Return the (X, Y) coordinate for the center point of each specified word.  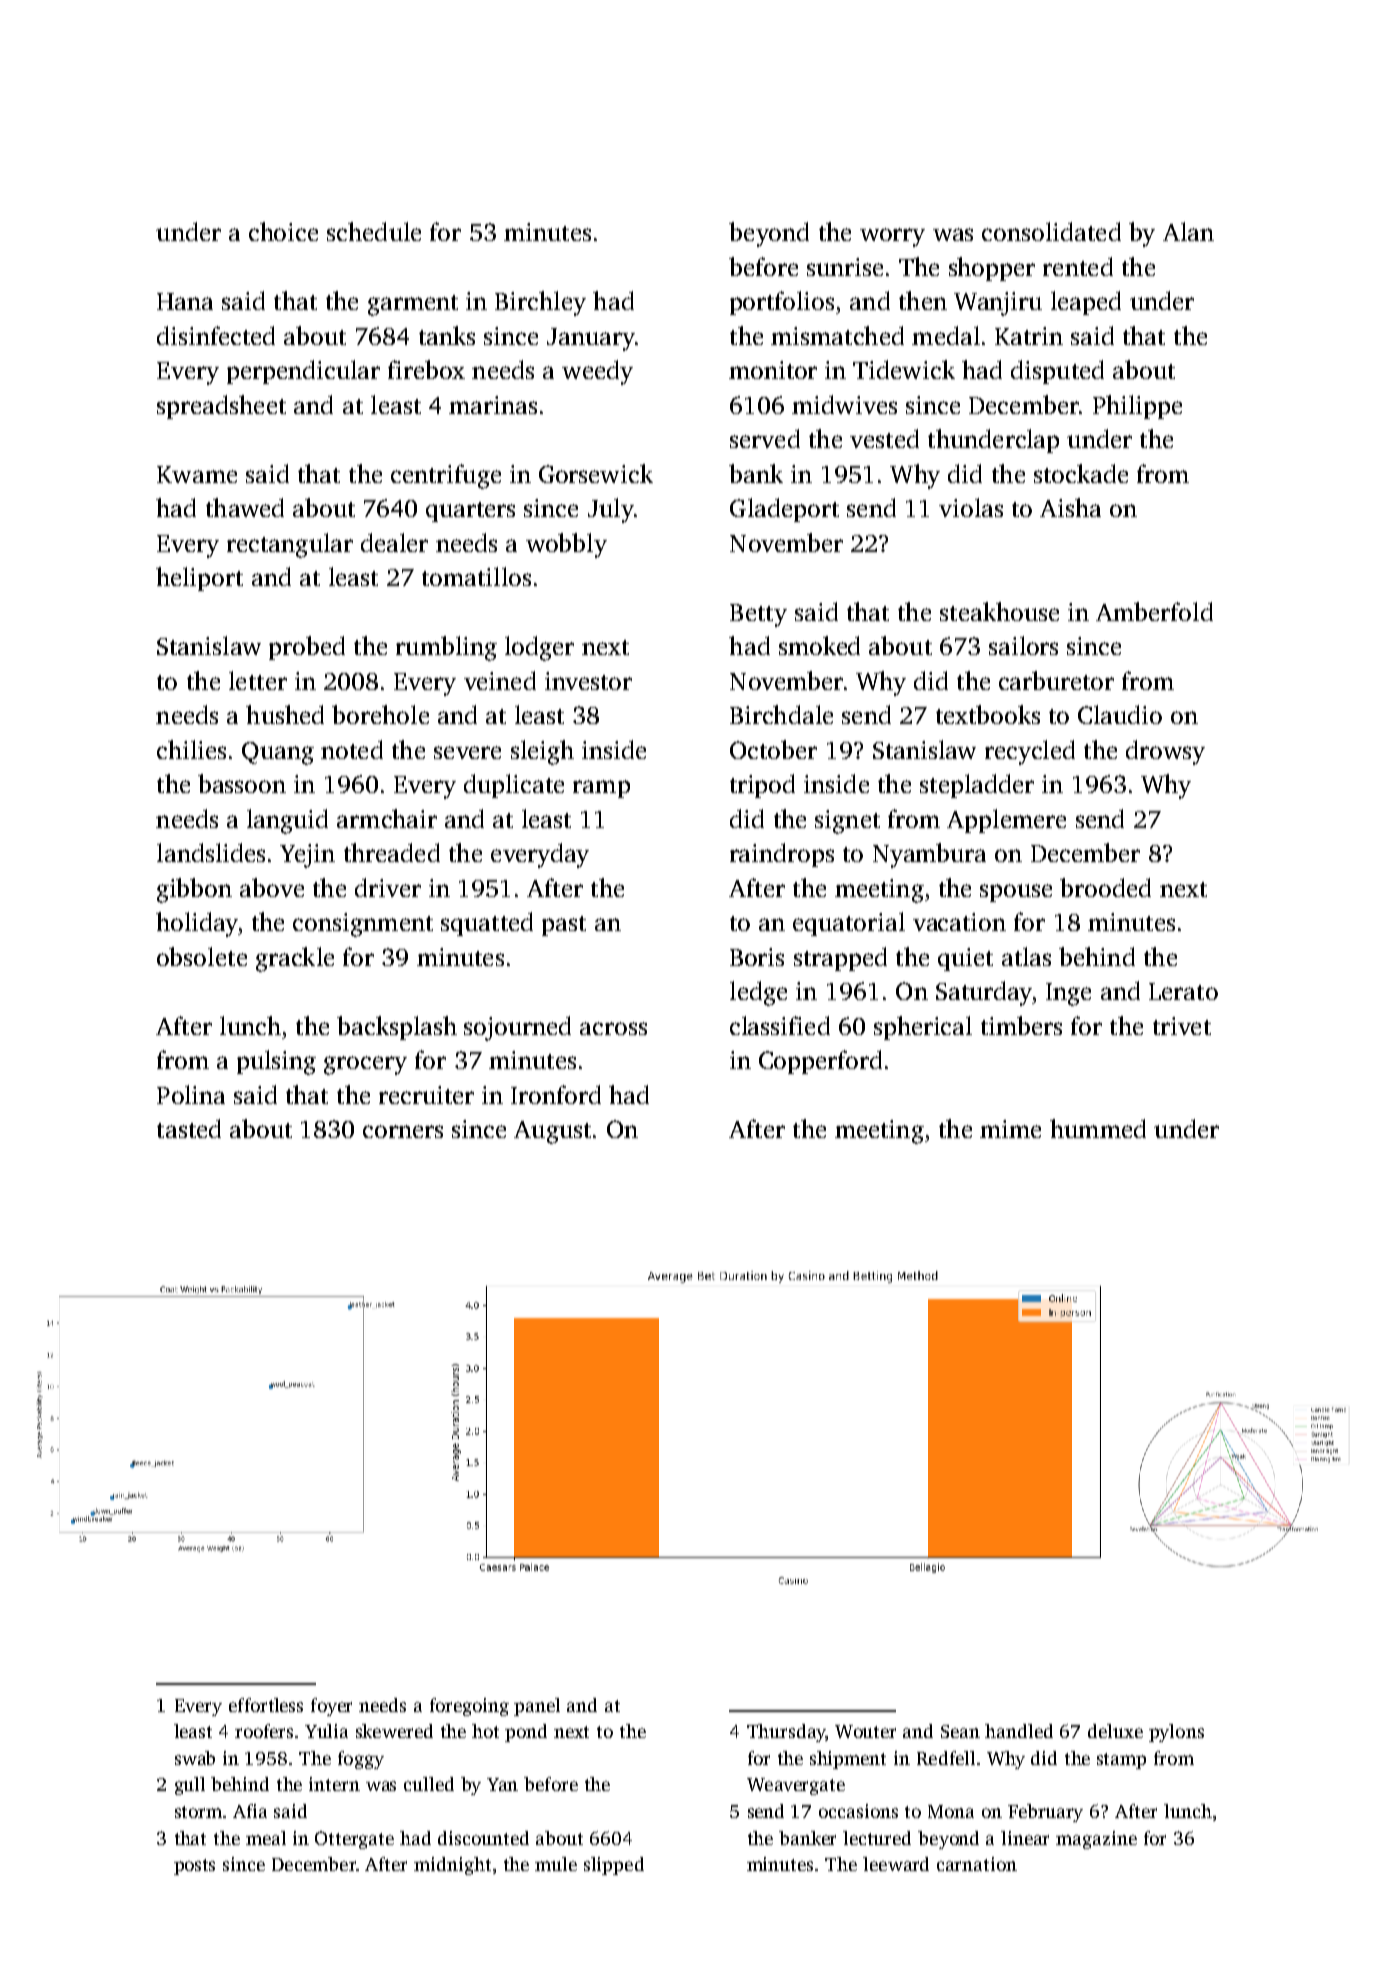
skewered (394, 1731)
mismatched (837, 335)
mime (1010, 1129)
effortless (266, 1705)
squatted (487, 924)
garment (413, 305)
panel (537, 1707)
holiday (197, 924)
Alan (1188, 231)
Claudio (1120, 714)
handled (1019, 1731)
